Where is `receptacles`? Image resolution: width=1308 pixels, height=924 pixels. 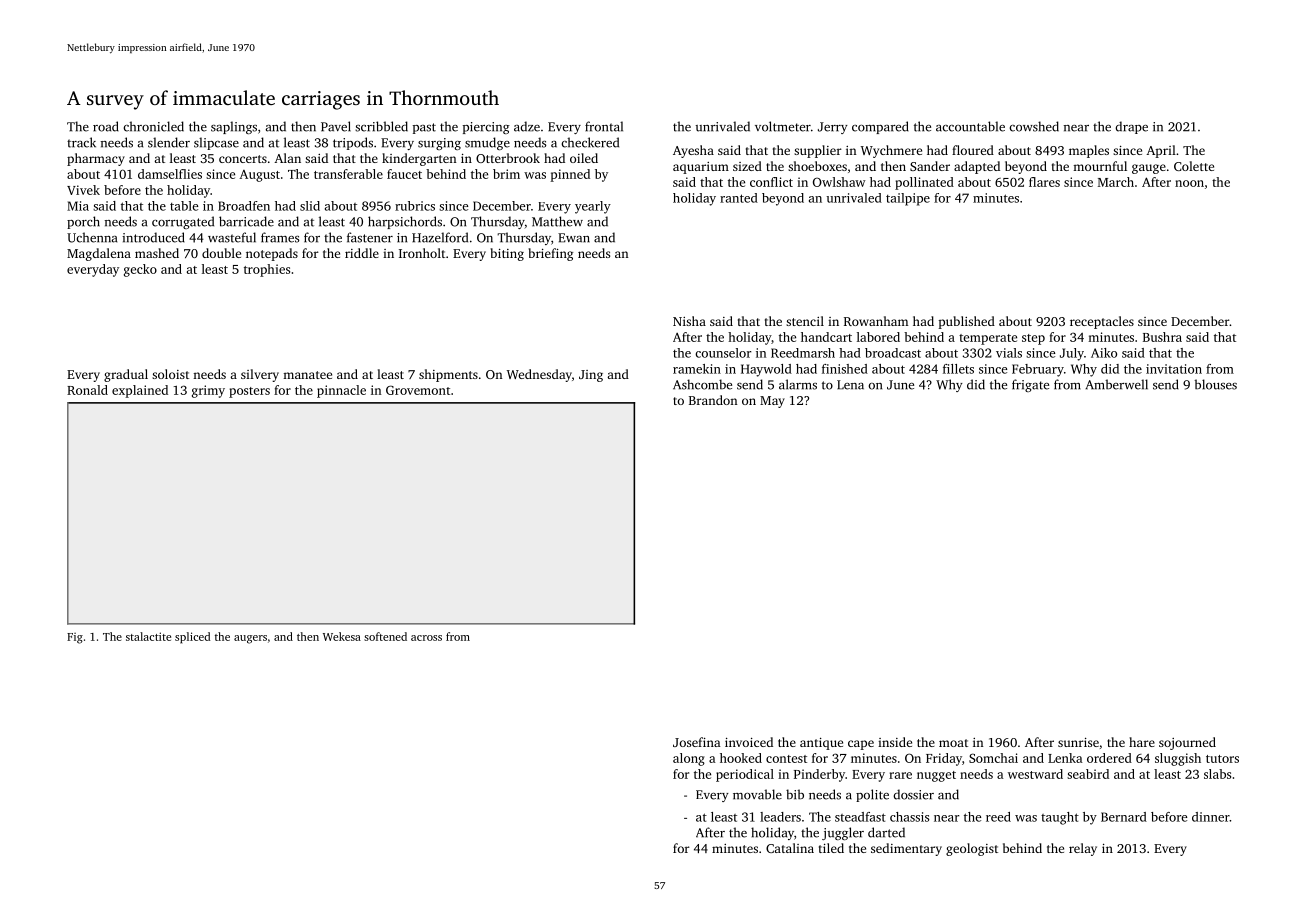 receptacles is located at coordinates (1102, 322).
